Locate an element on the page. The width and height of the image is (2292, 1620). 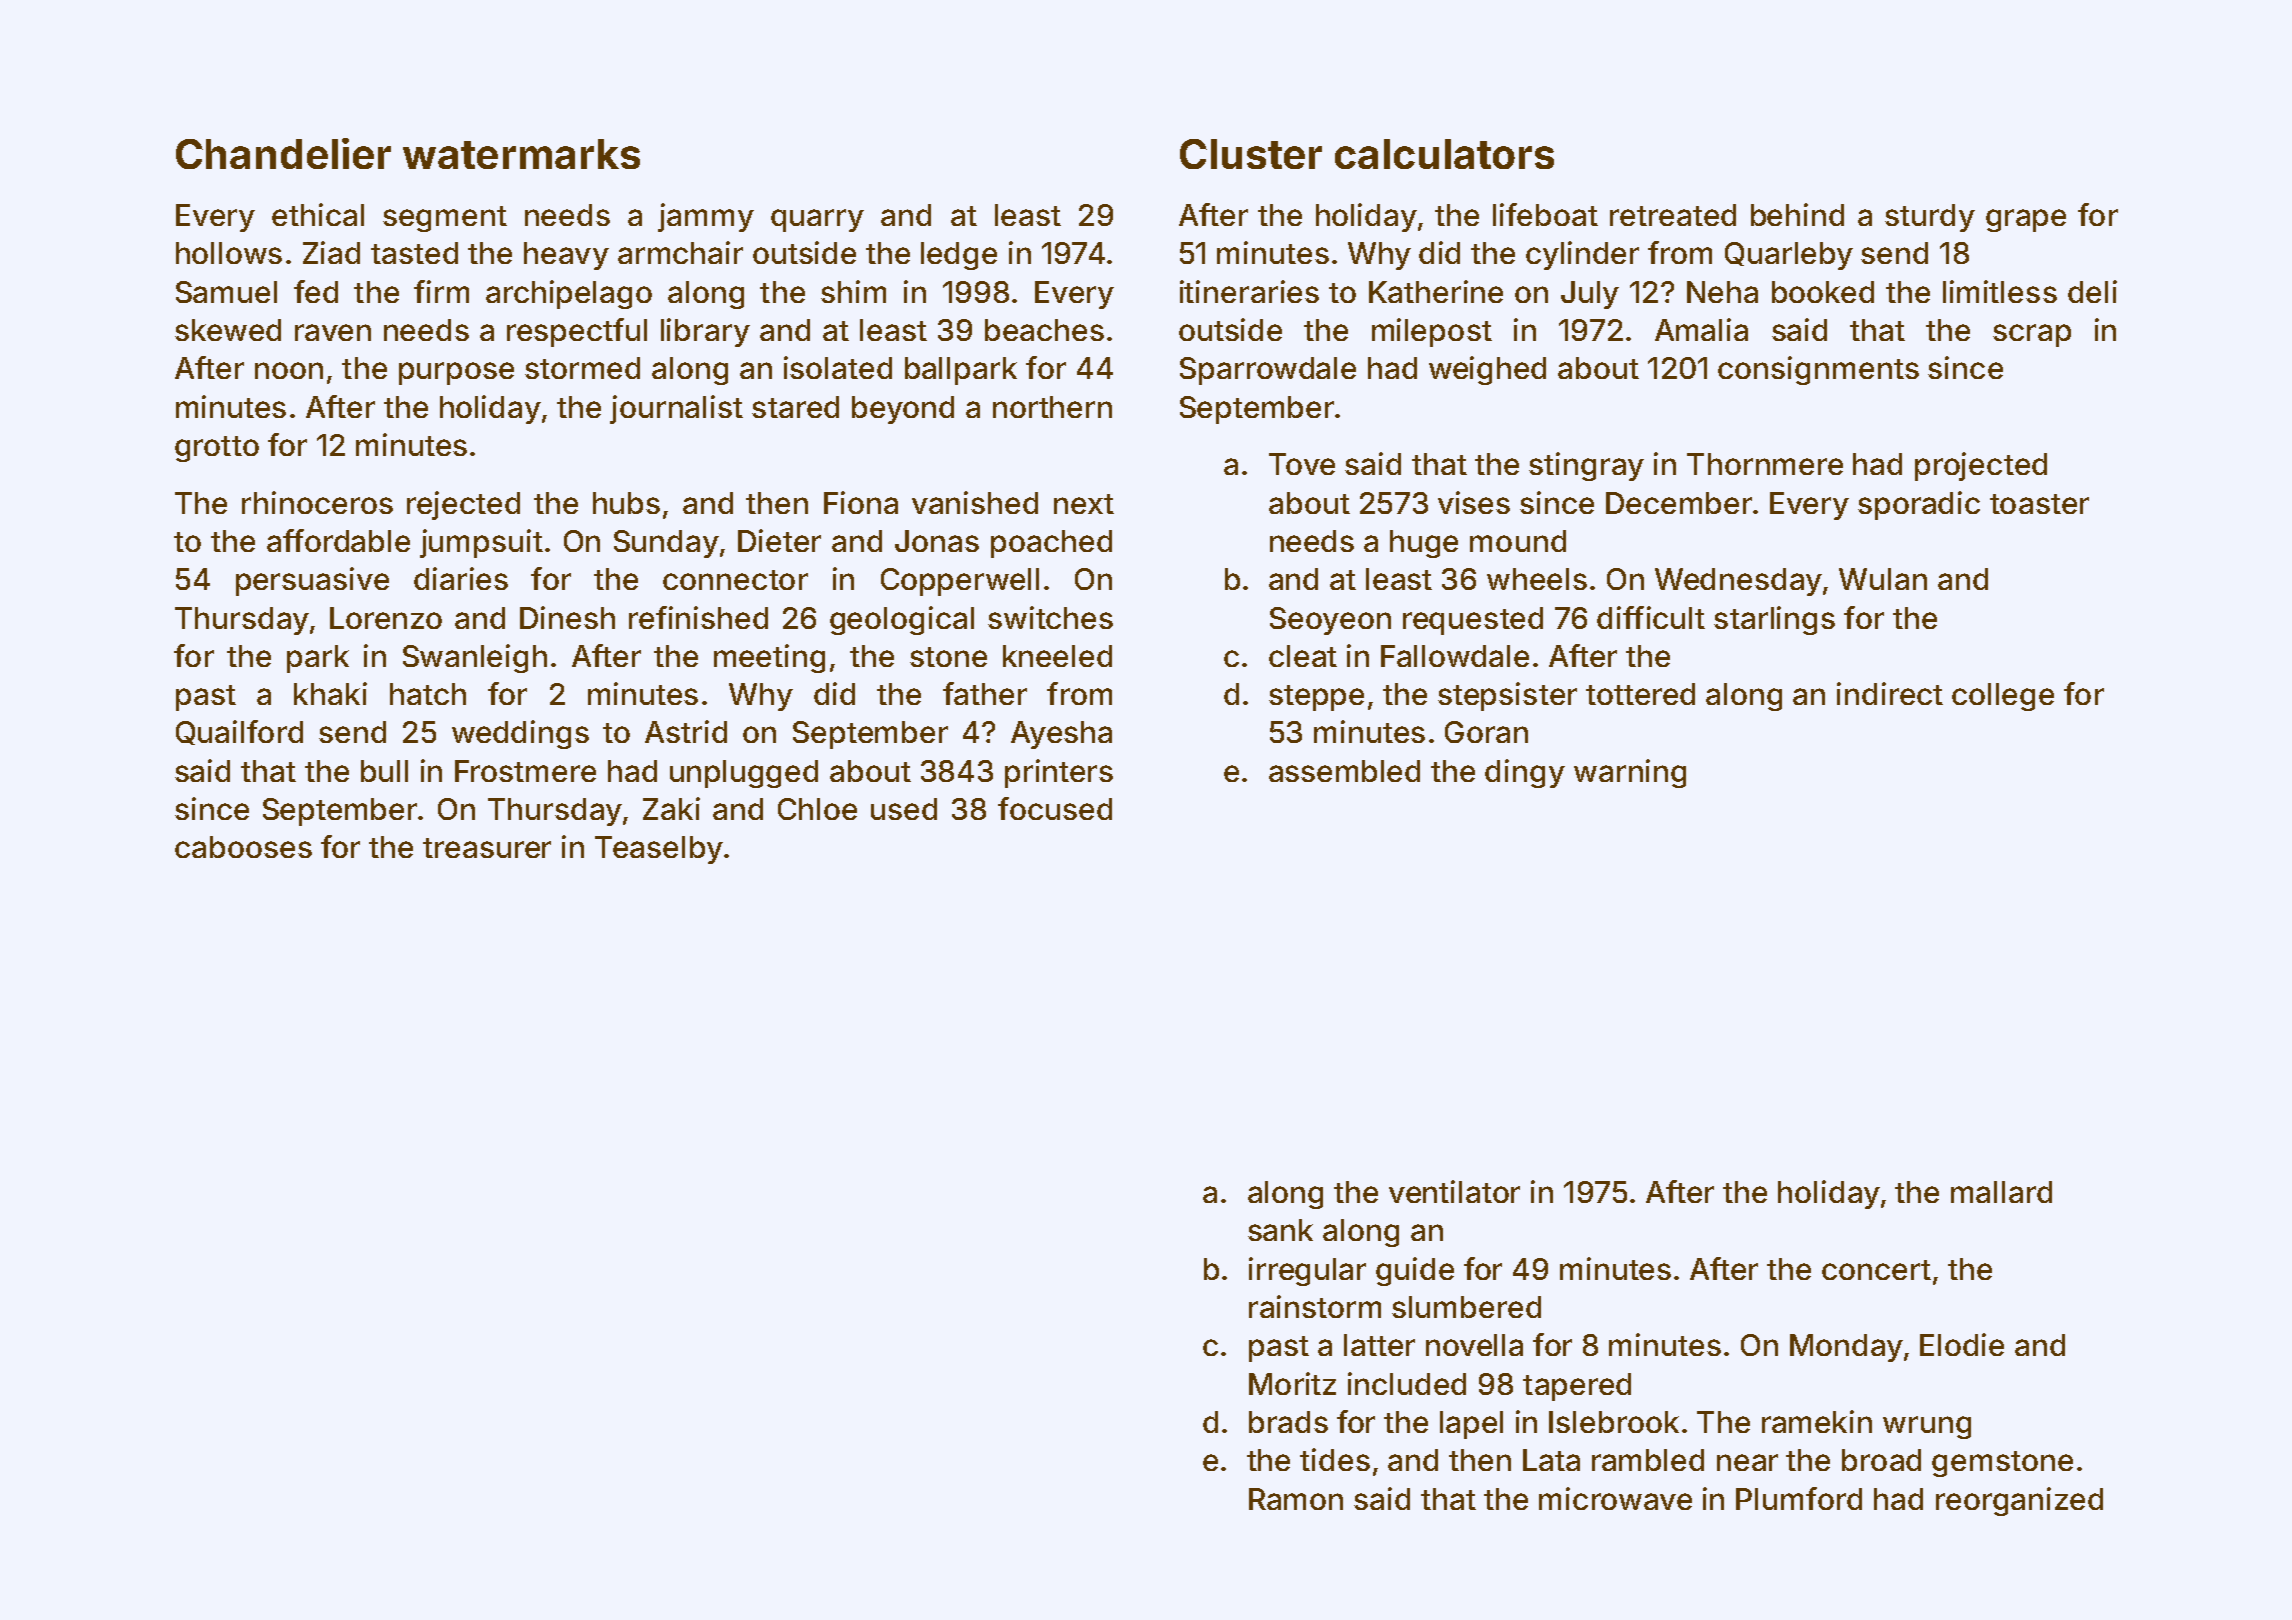
switches is located at coordinates (1050, 617).
